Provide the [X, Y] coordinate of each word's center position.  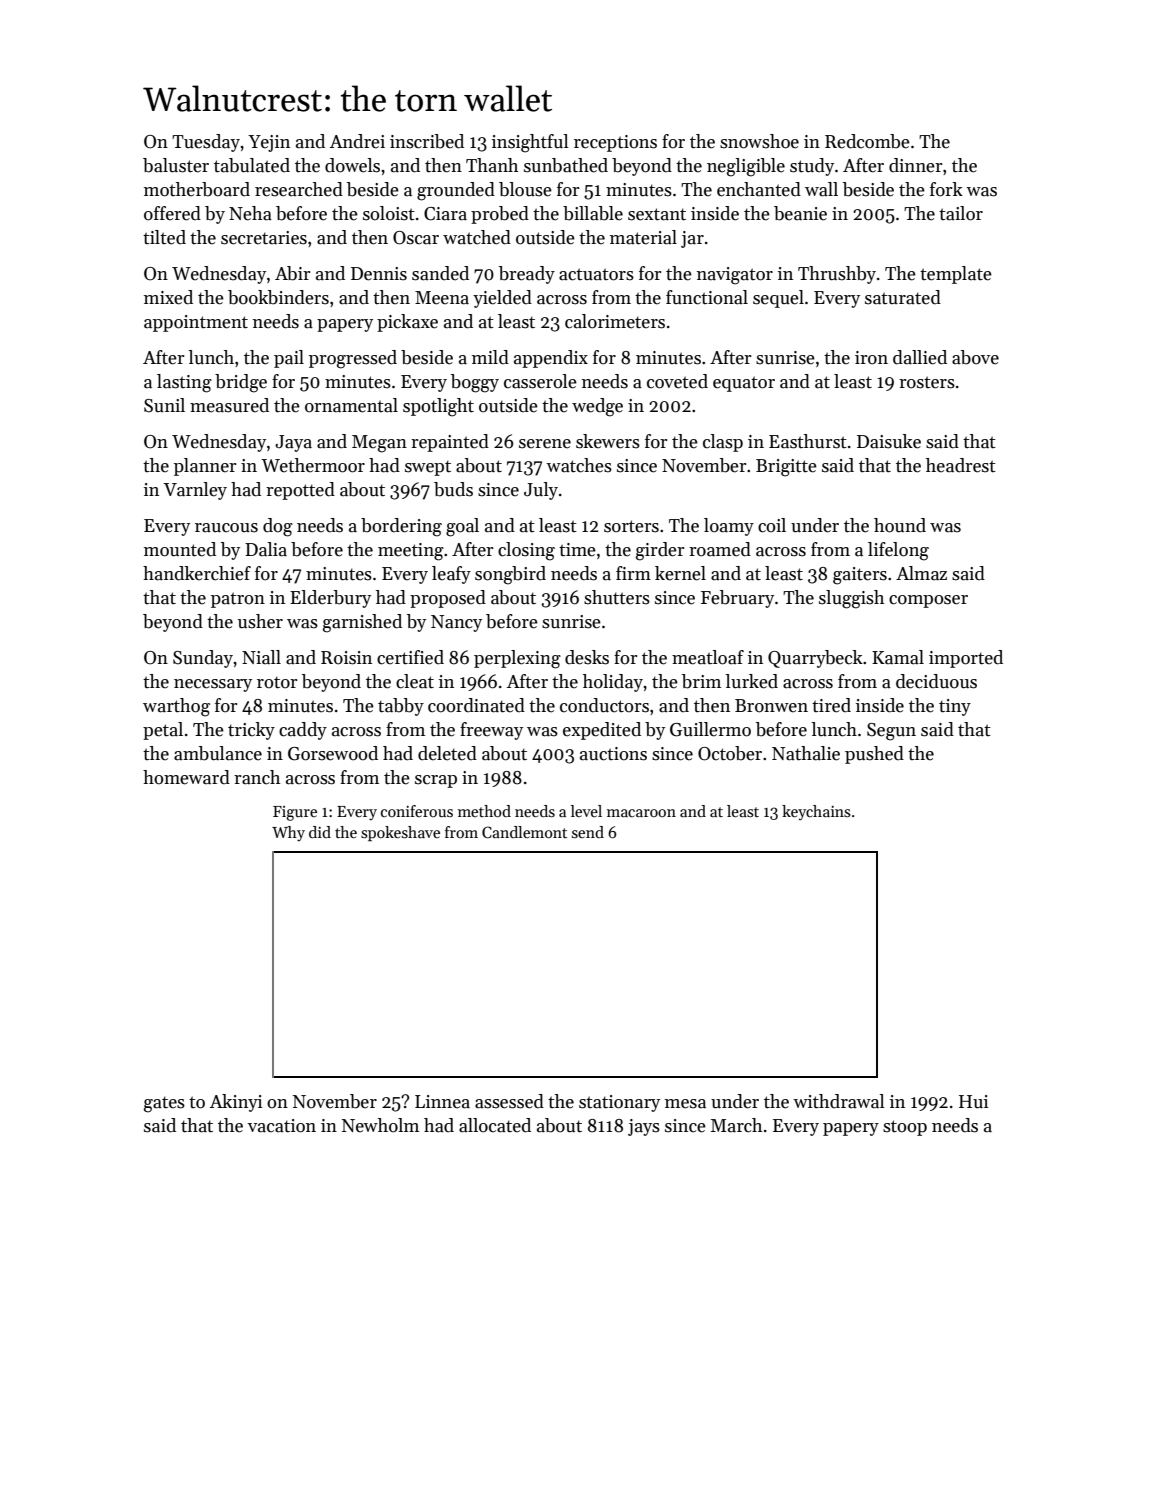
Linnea [442, 1102]
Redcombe [867, 141]
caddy [303, 731]
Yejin [269, 143]
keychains [816, 813]
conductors [604, 705]
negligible [746, 167]
